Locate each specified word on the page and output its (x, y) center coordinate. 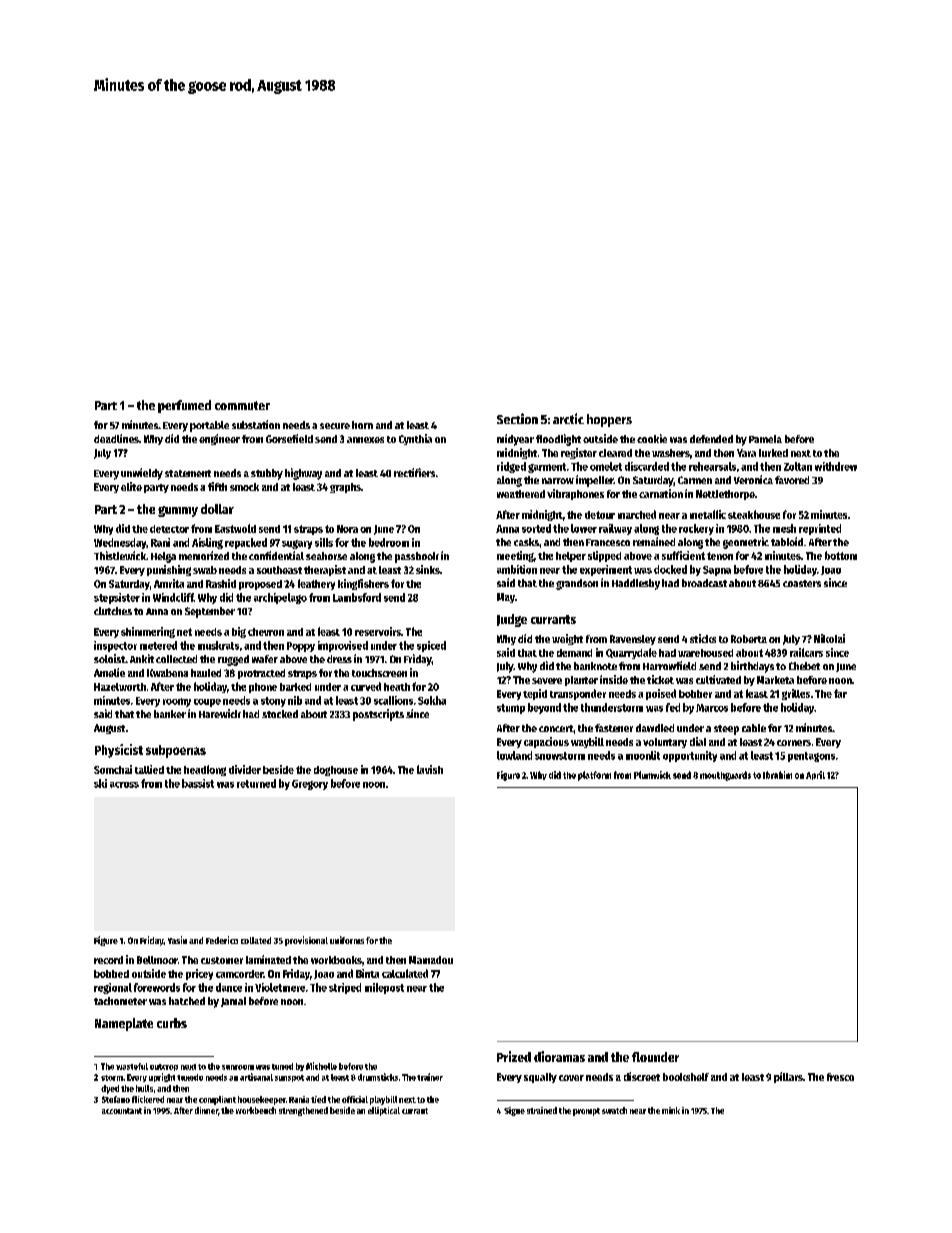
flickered (148, 1099)
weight (567, 639)
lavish (430, 769)
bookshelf (686, 1077)
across (124, 785)
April (815, 775)
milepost (384, 988)
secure (335, 426)
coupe (207, 703)
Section (517, 418)
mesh (784, 528)
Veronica (753, 479)
